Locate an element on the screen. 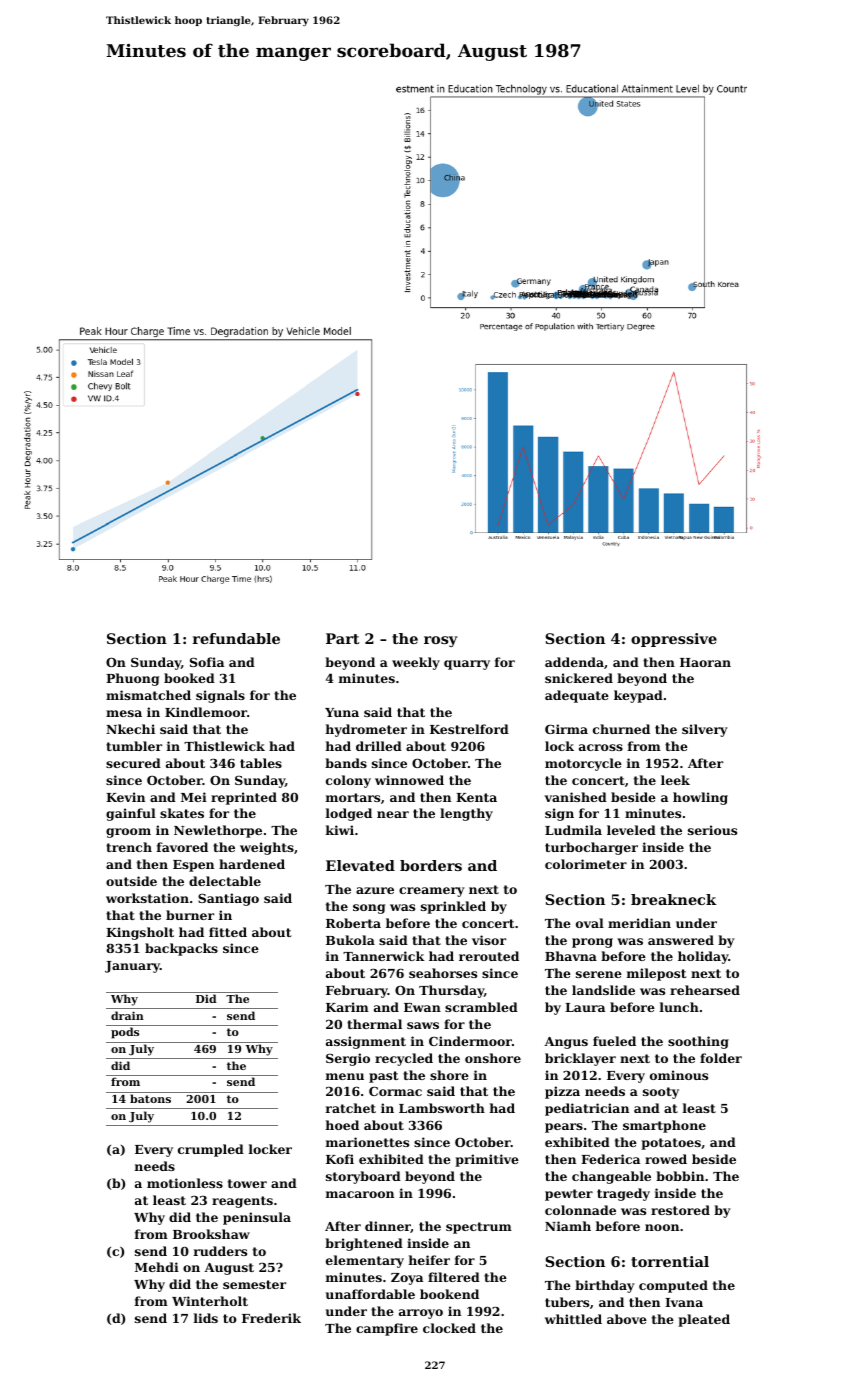 Image resolution: width=849 pixels, height=1400 pixels. fueled is located at coordinates (614, 1041).
